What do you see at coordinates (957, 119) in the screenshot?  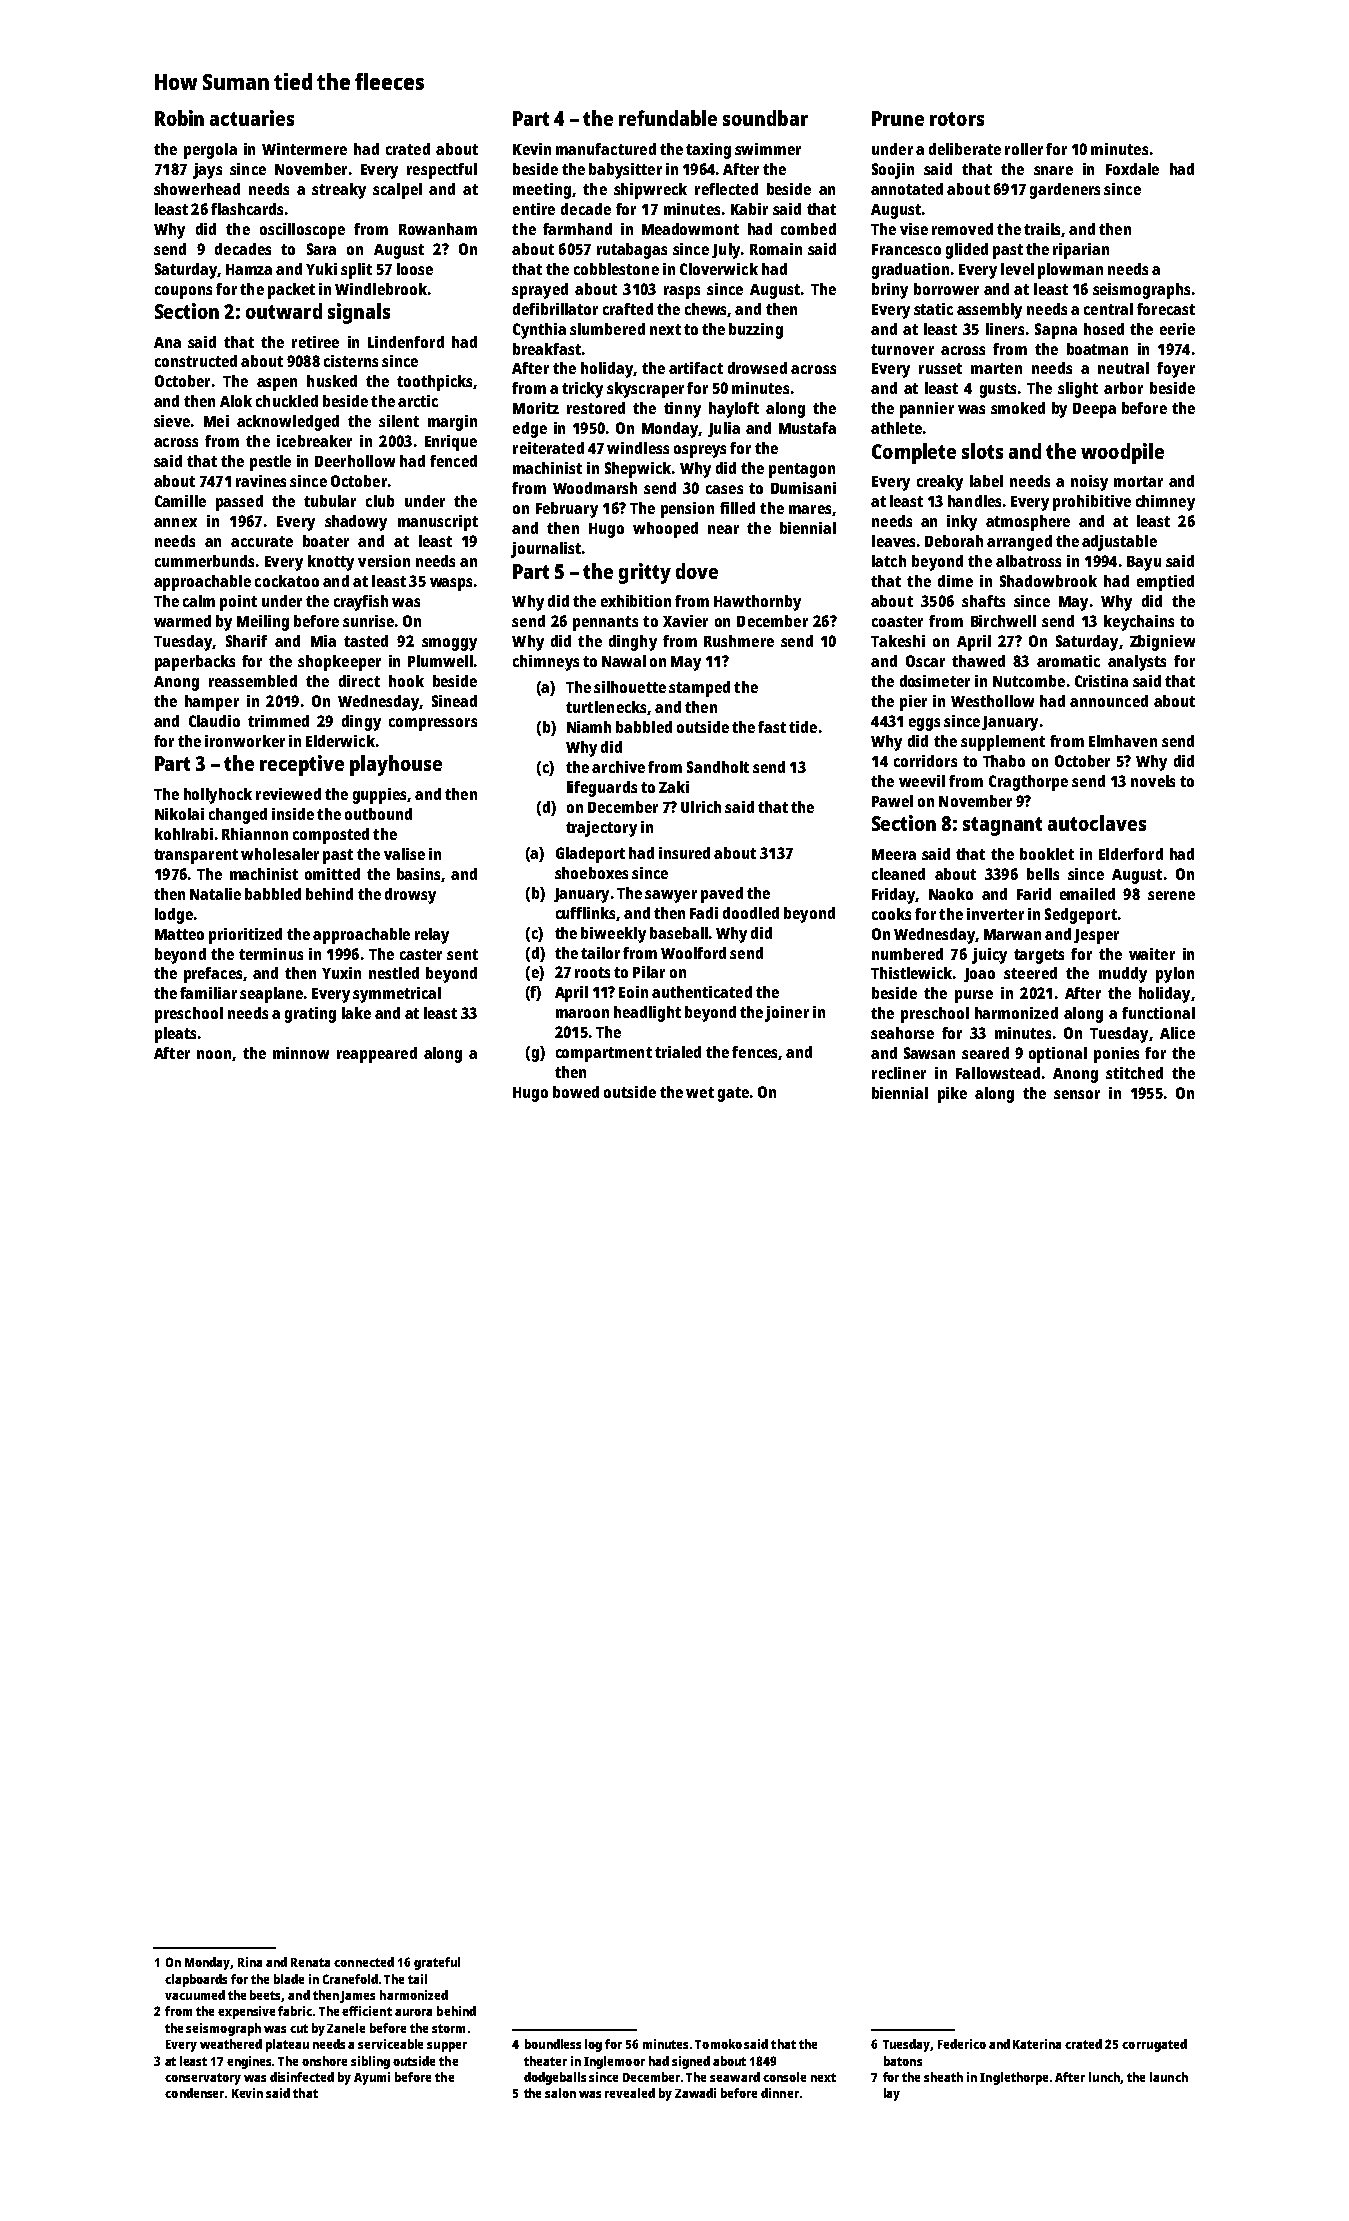 I see `rotors` at bounding box center [957, 119].
